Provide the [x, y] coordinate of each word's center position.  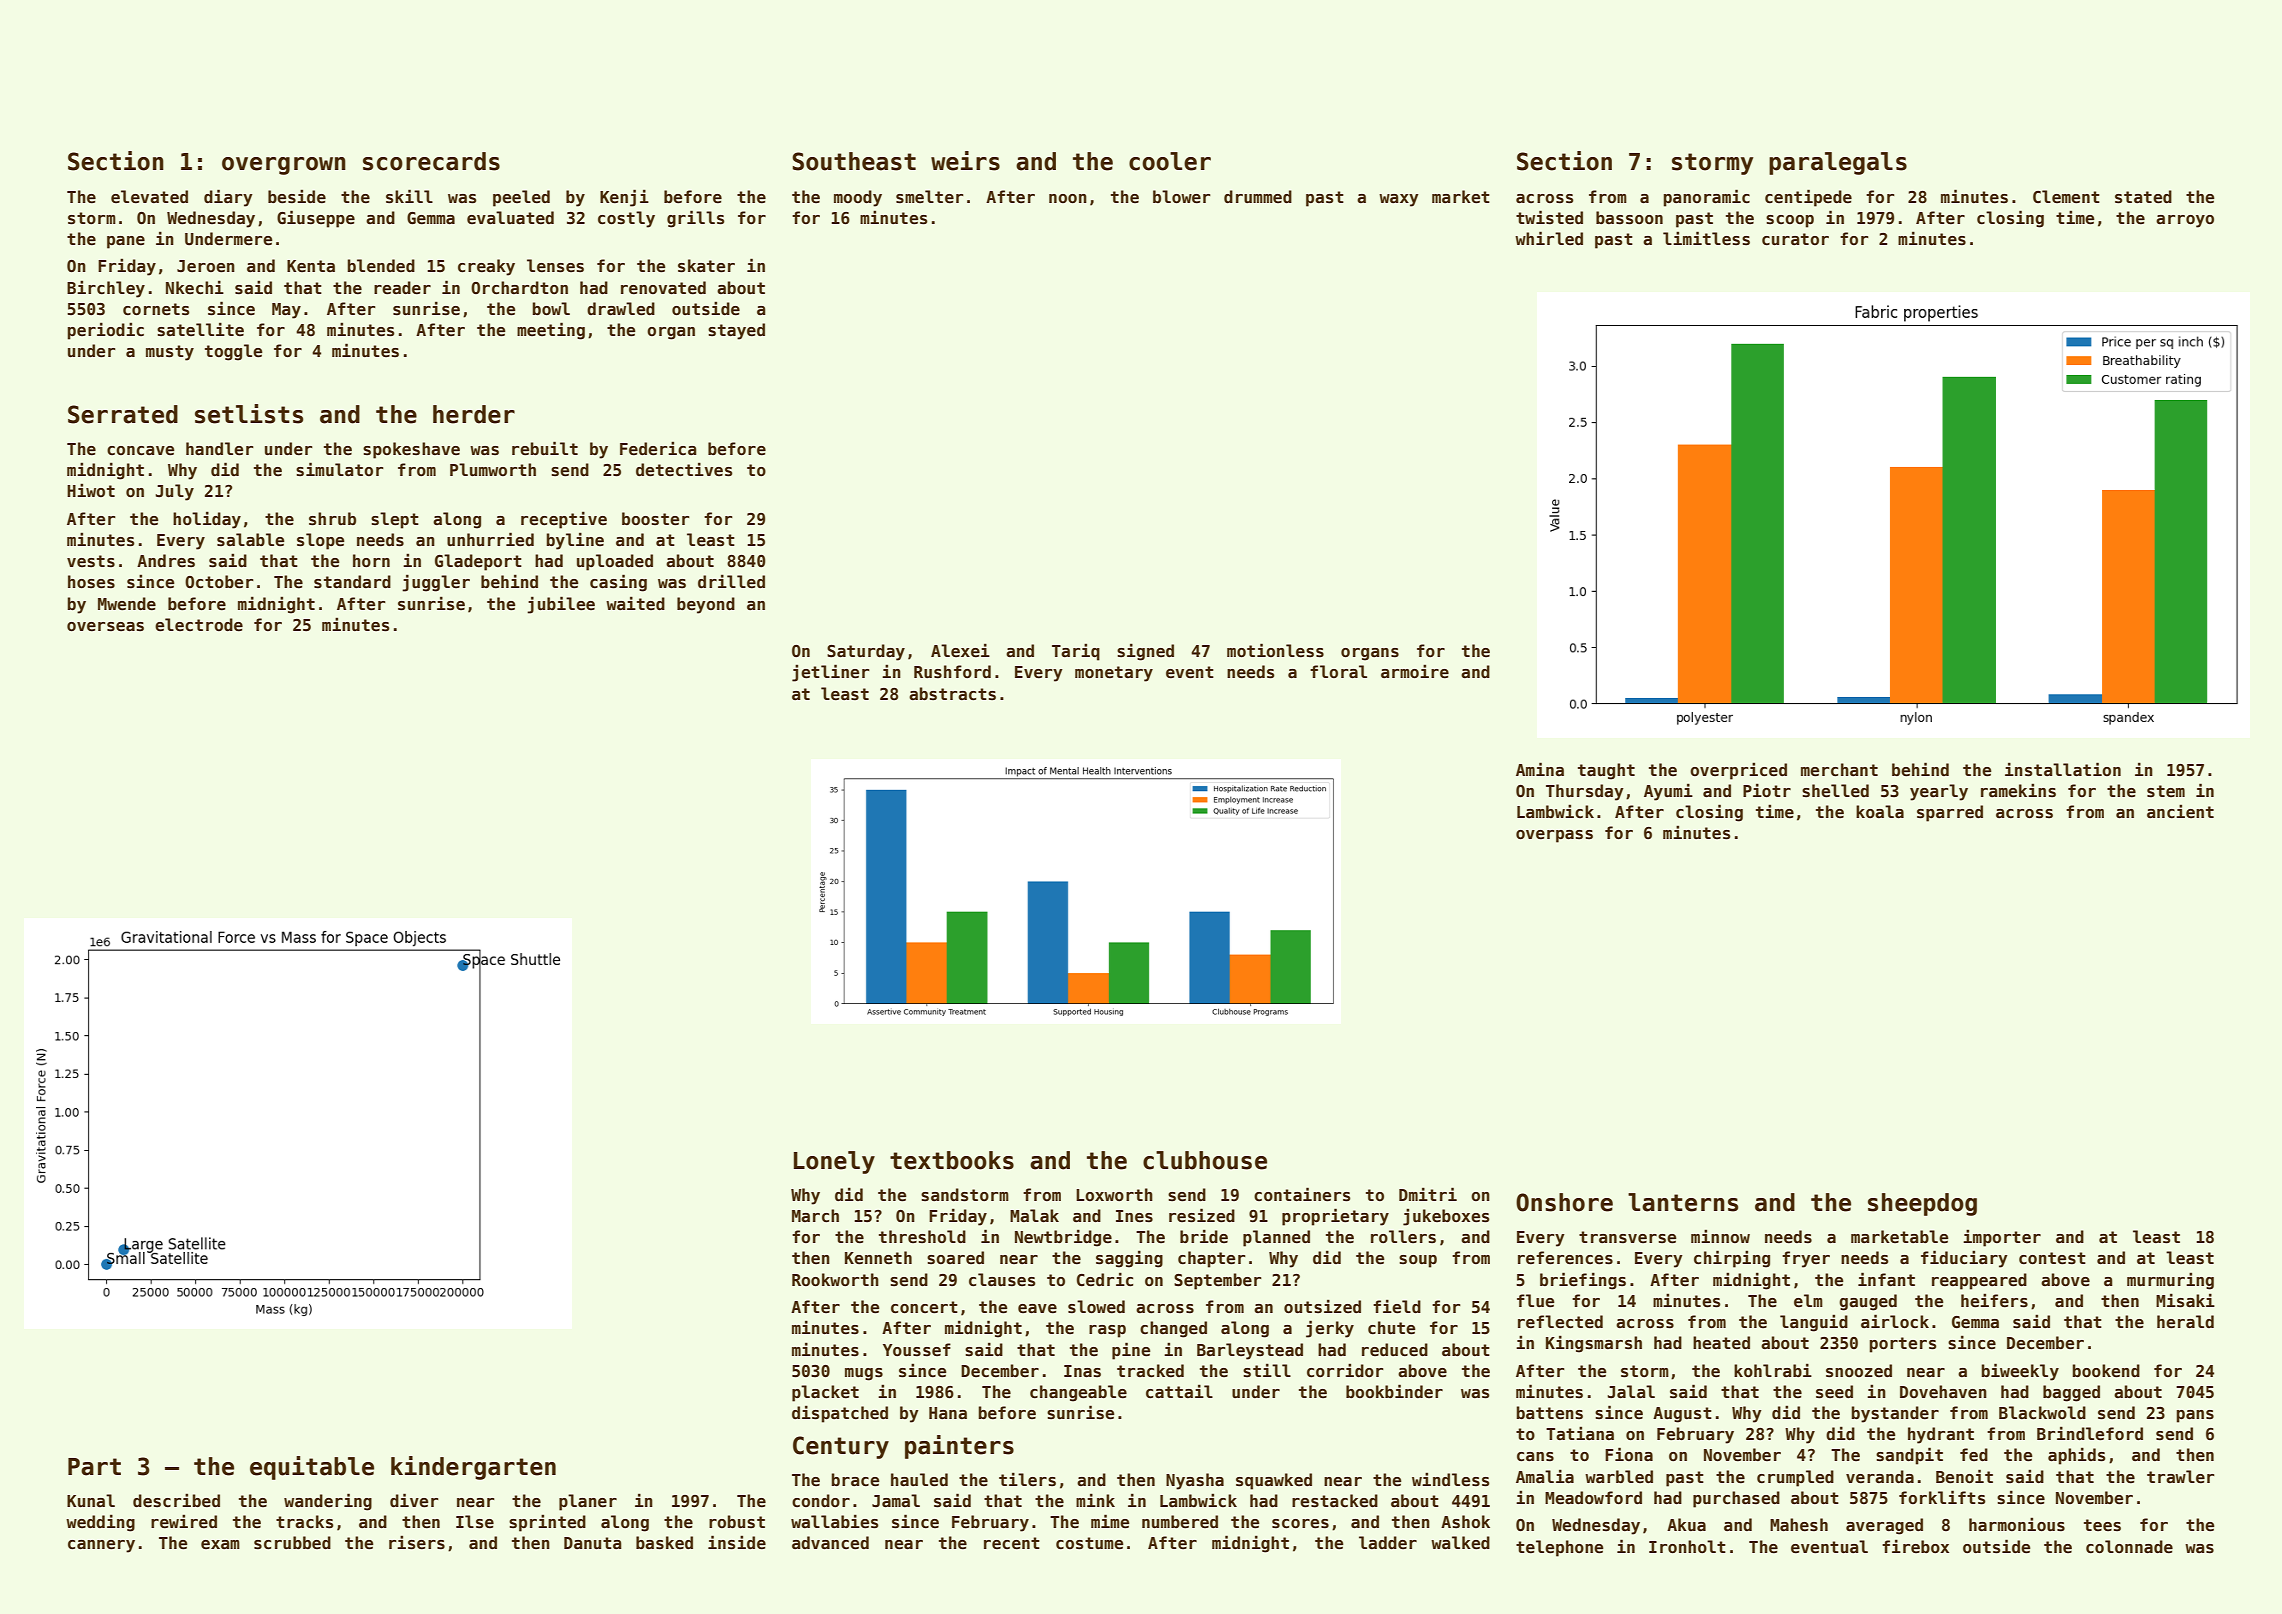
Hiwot [91, 490]
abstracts [952, 694]
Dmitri [1428, 1194]
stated [2143, 197]
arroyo [2185, 221]
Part [94, 1467]
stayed [736, 331]
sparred [1950, 813]
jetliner [831, 673]
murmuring [2170, 1281]
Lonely [834, 1162]
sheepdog [1922, 1204]
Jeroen [206, 266]
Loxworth [1114, 1194]
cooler [1170, 161]
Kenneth [878, 1258]
